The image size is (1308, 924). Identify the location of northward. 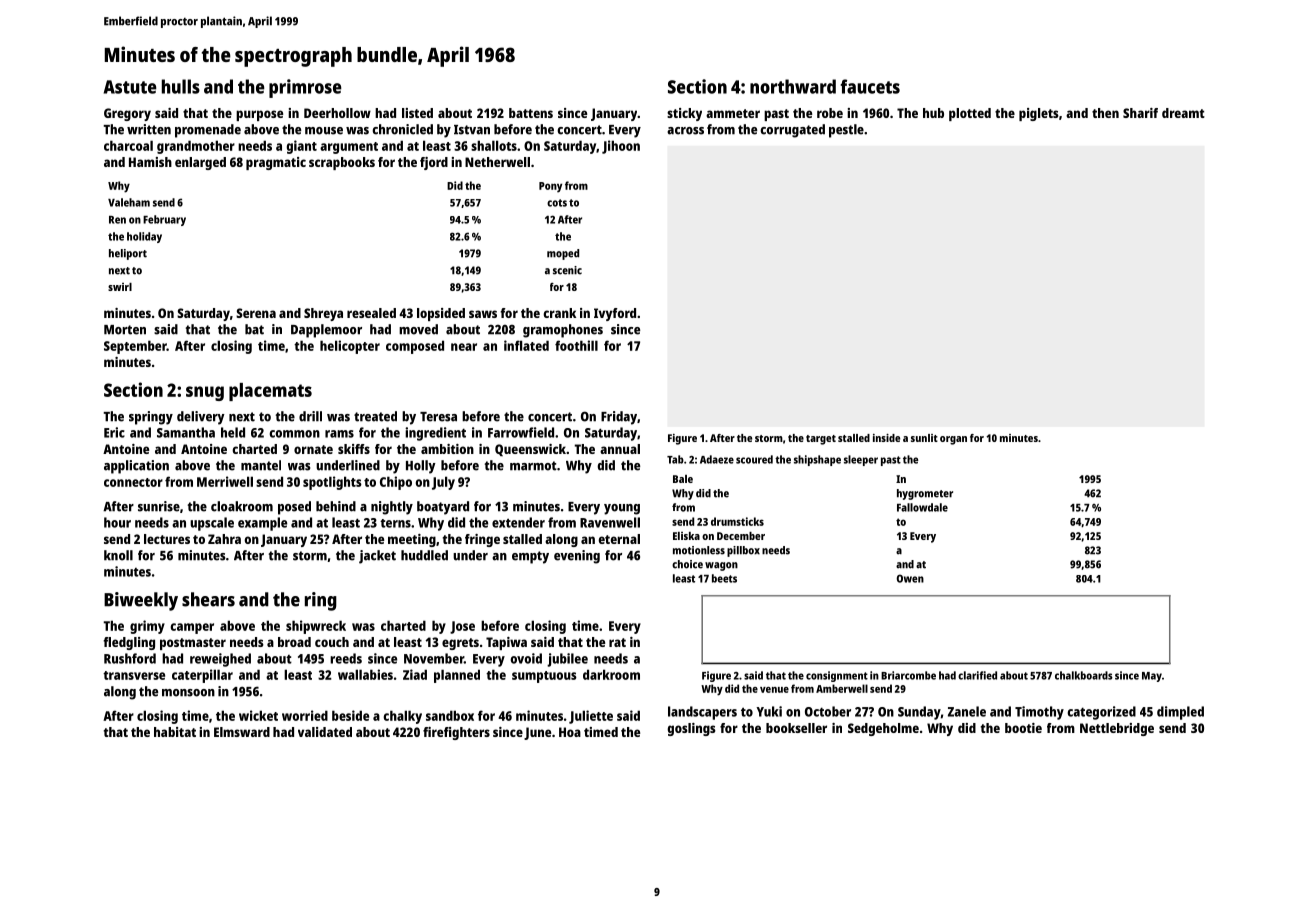
(793, 86).
